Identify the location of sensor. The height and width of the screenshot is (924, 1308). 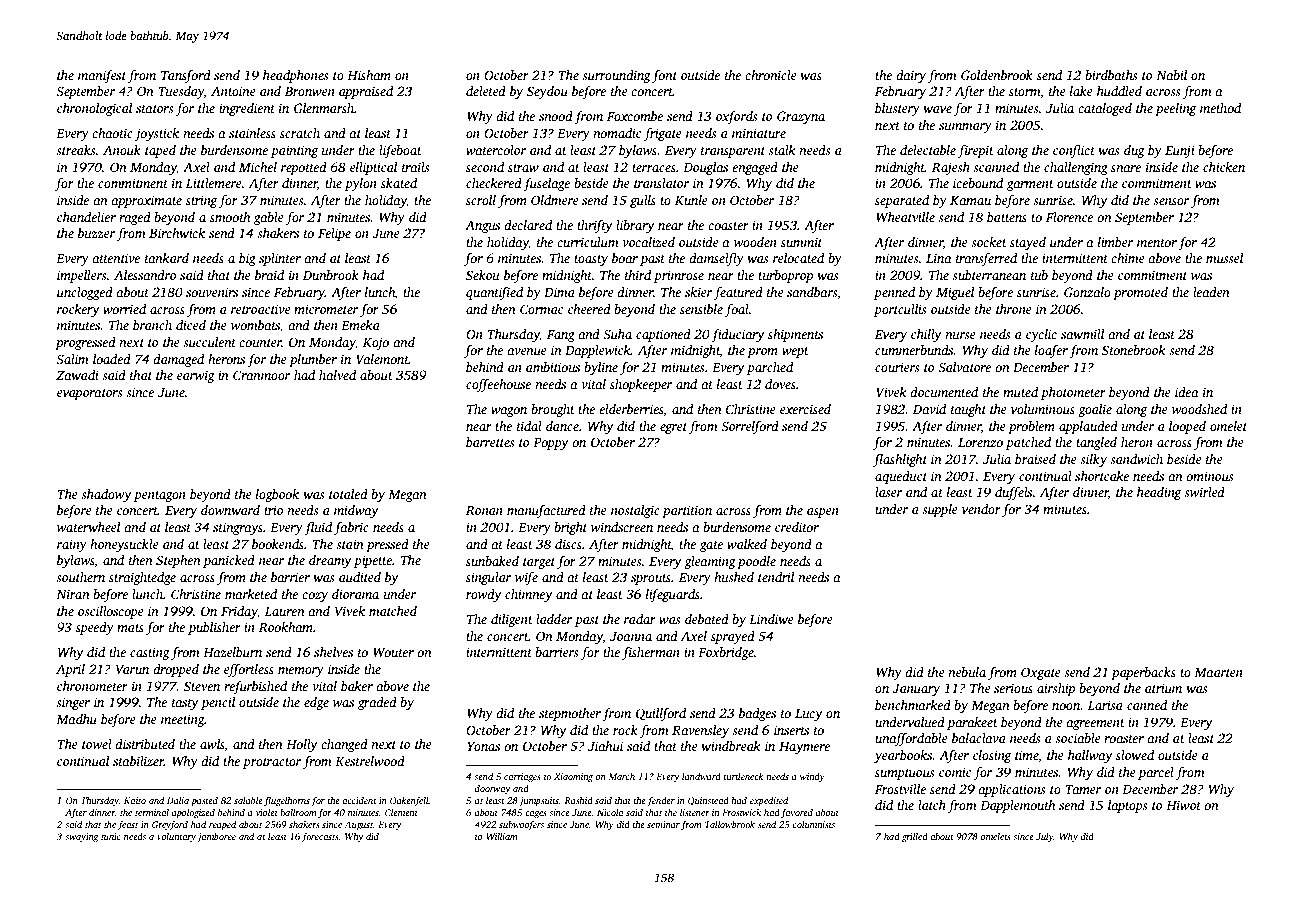
(1171, 201).
